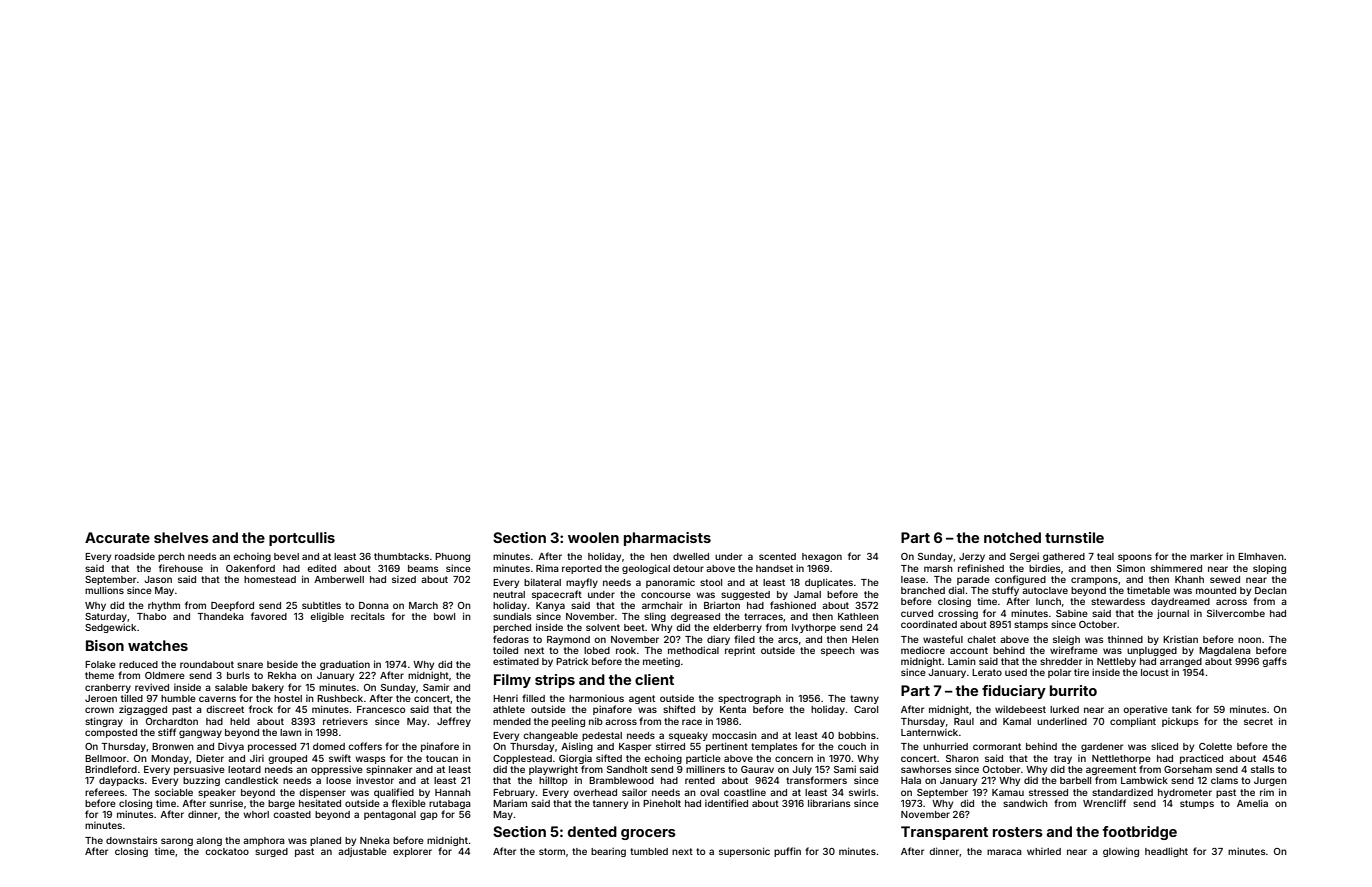  I want to click on adjustable, so click(362, 852).
